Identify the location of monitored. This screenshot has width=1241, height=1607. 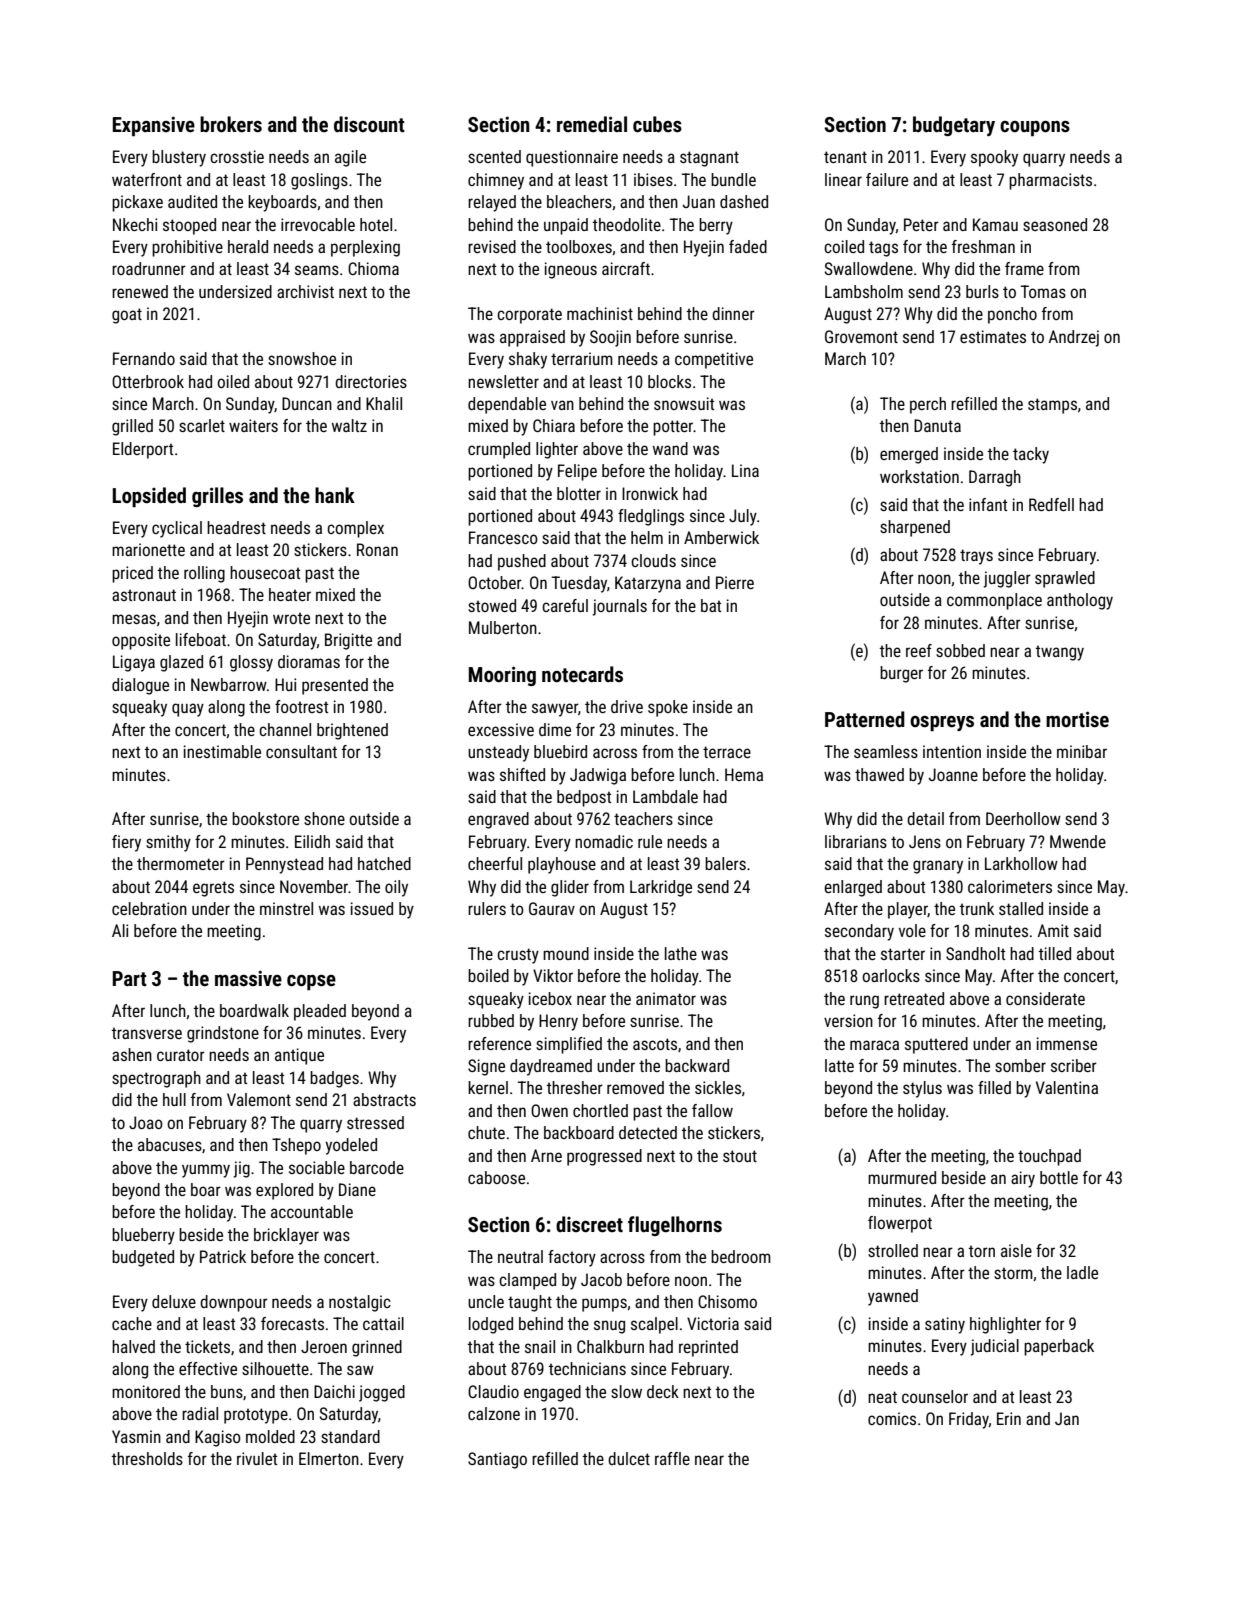
(146, 1391).
